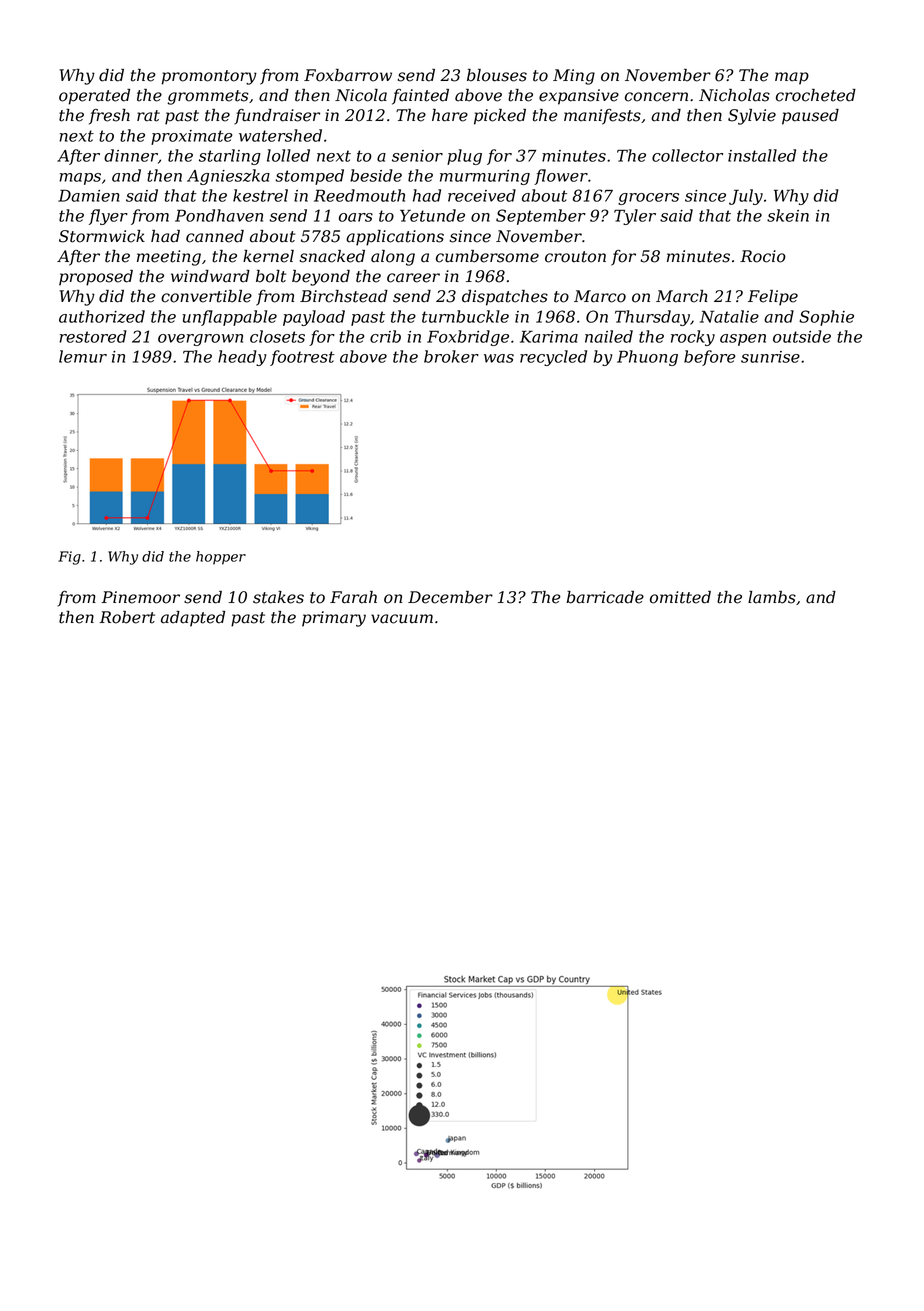 The width and height of the screenshot is (924, 1311). I want to click on omitted, so click(680, 597).
